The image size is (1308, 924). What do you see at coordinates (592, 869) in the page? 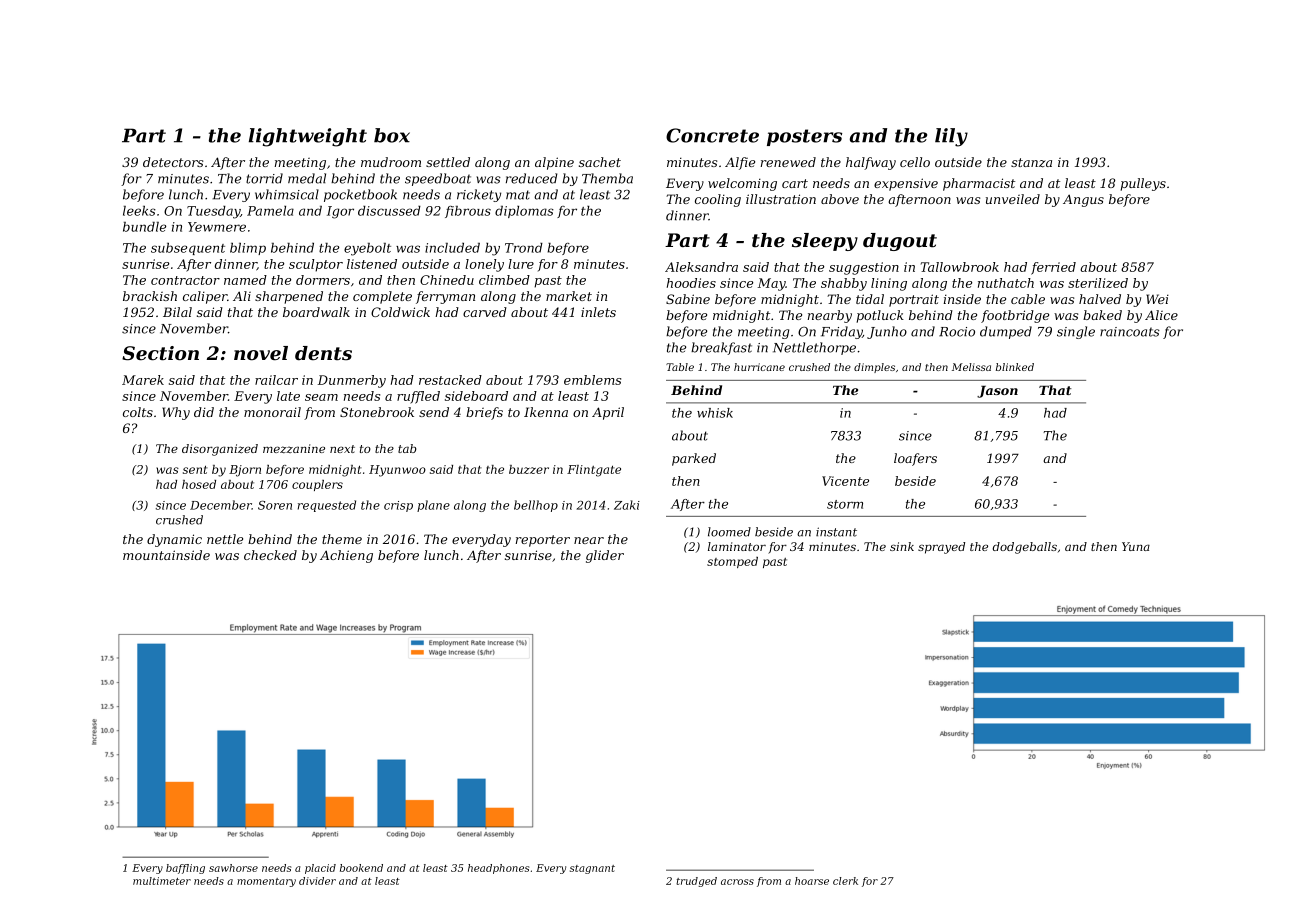
I see `stagnant` at bounding box center [592, 869].
